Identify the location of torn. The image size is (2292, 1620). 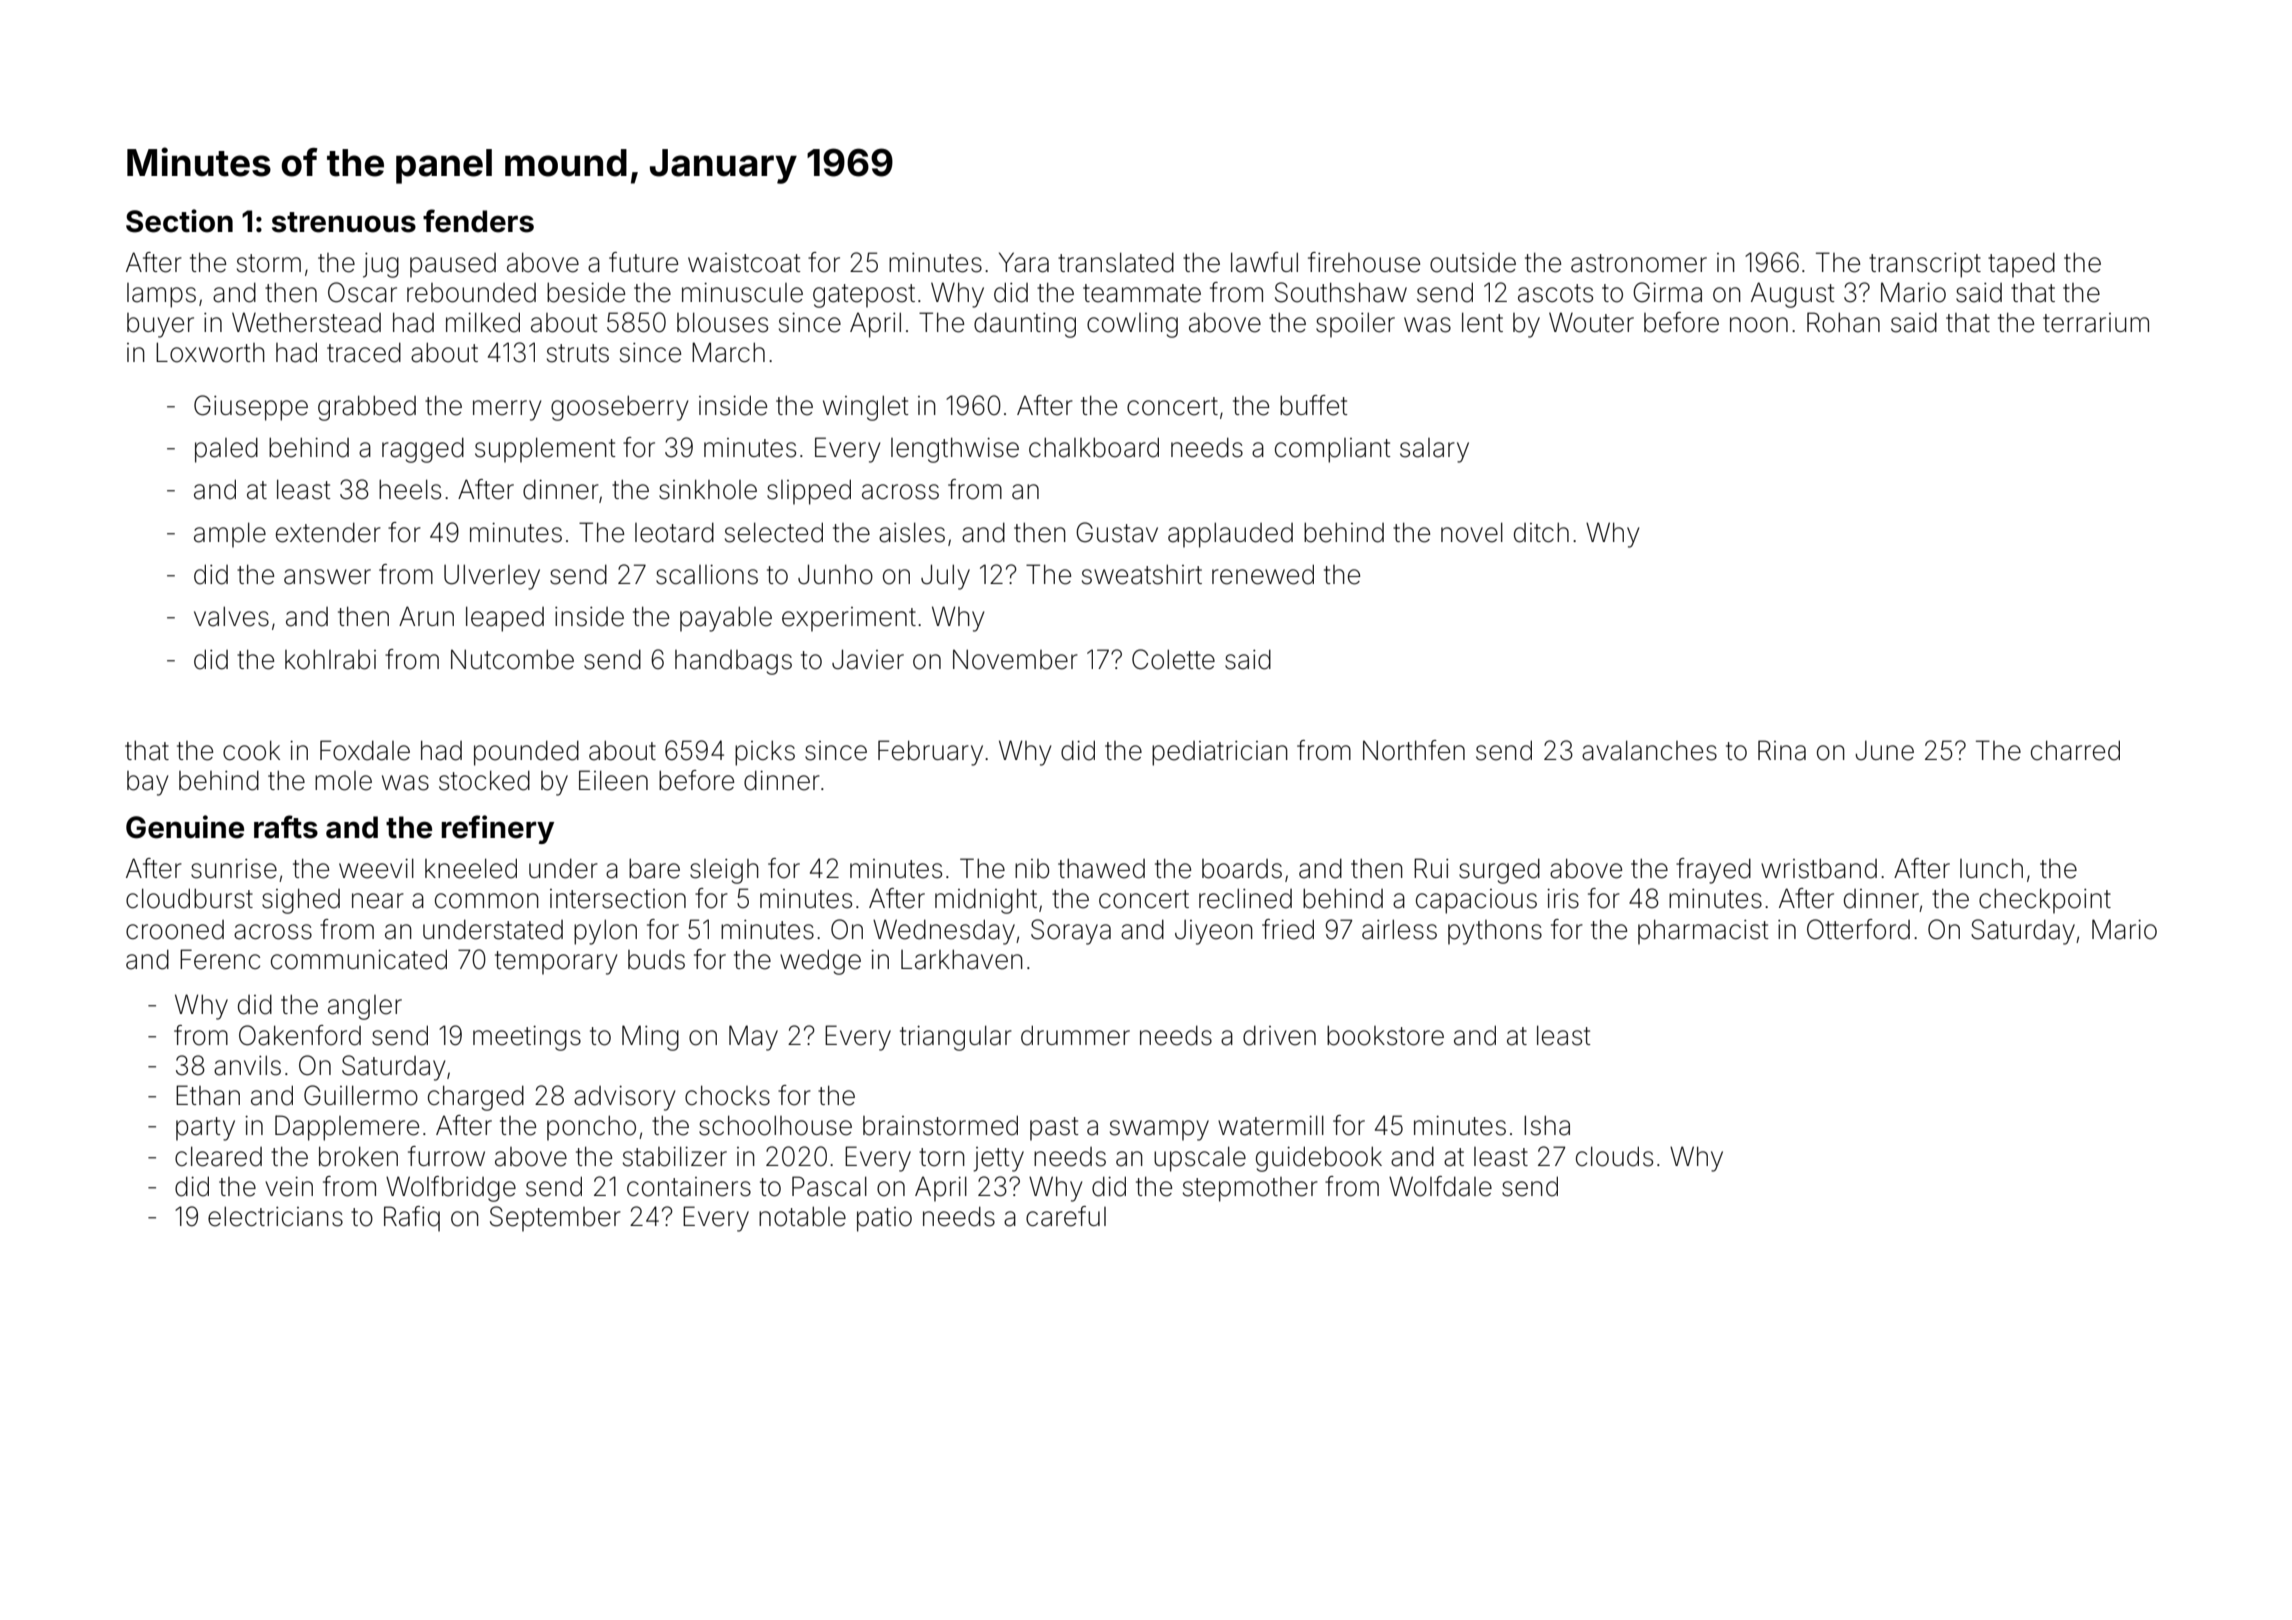
(942, 1157).
